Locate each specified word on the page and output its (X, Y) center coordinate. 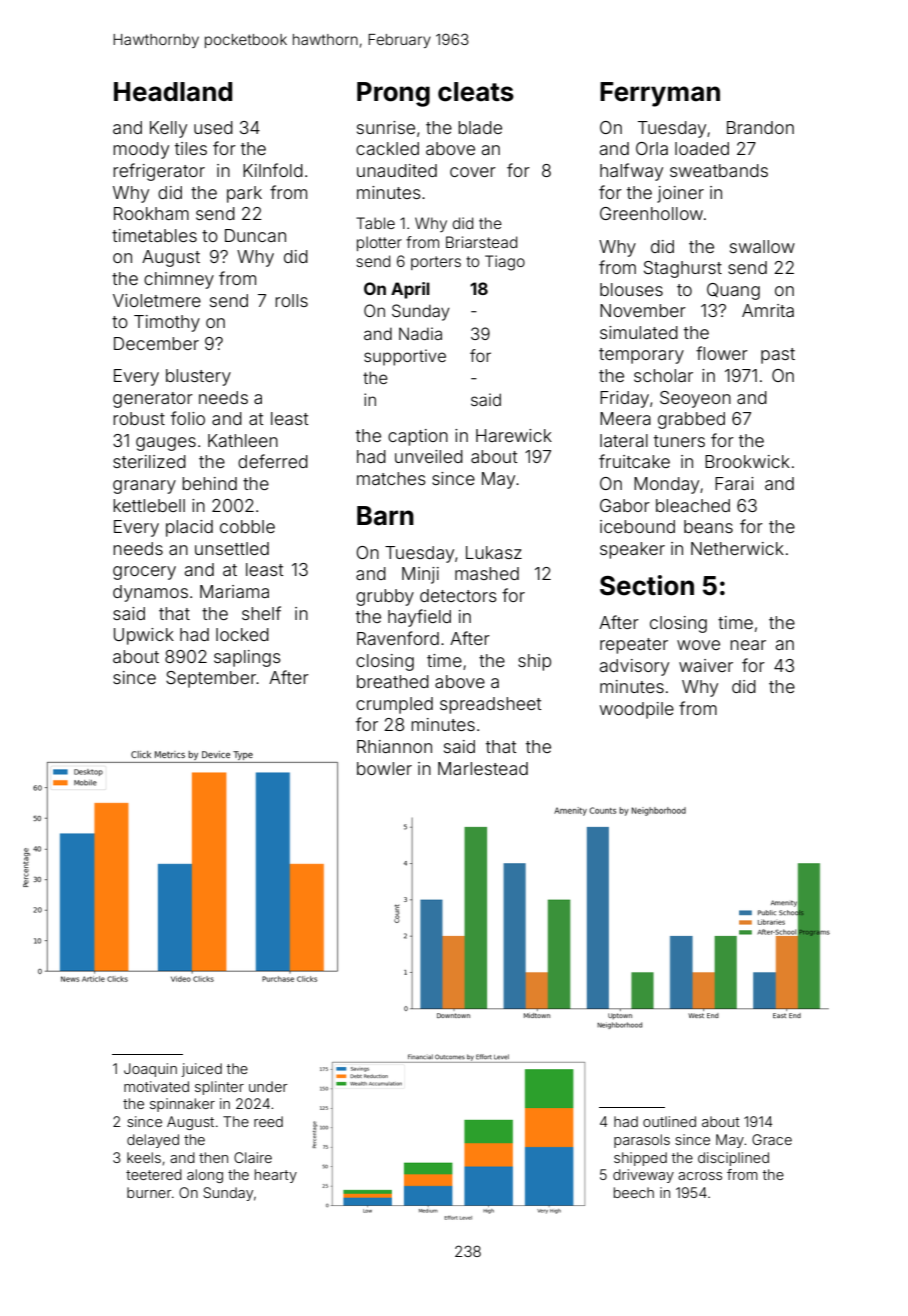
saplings (247, 658)
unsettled (232, 548)
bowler (384, 768)
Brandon (760, 127)
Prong (393, 94)
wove (698, 645)
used (213, 127)
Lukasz (494, 552)
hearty (276, 1176)
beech (634, 1192)
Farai (734, 483)
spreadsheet (491, 705)
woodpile (637, 710)
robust (139, 418)
